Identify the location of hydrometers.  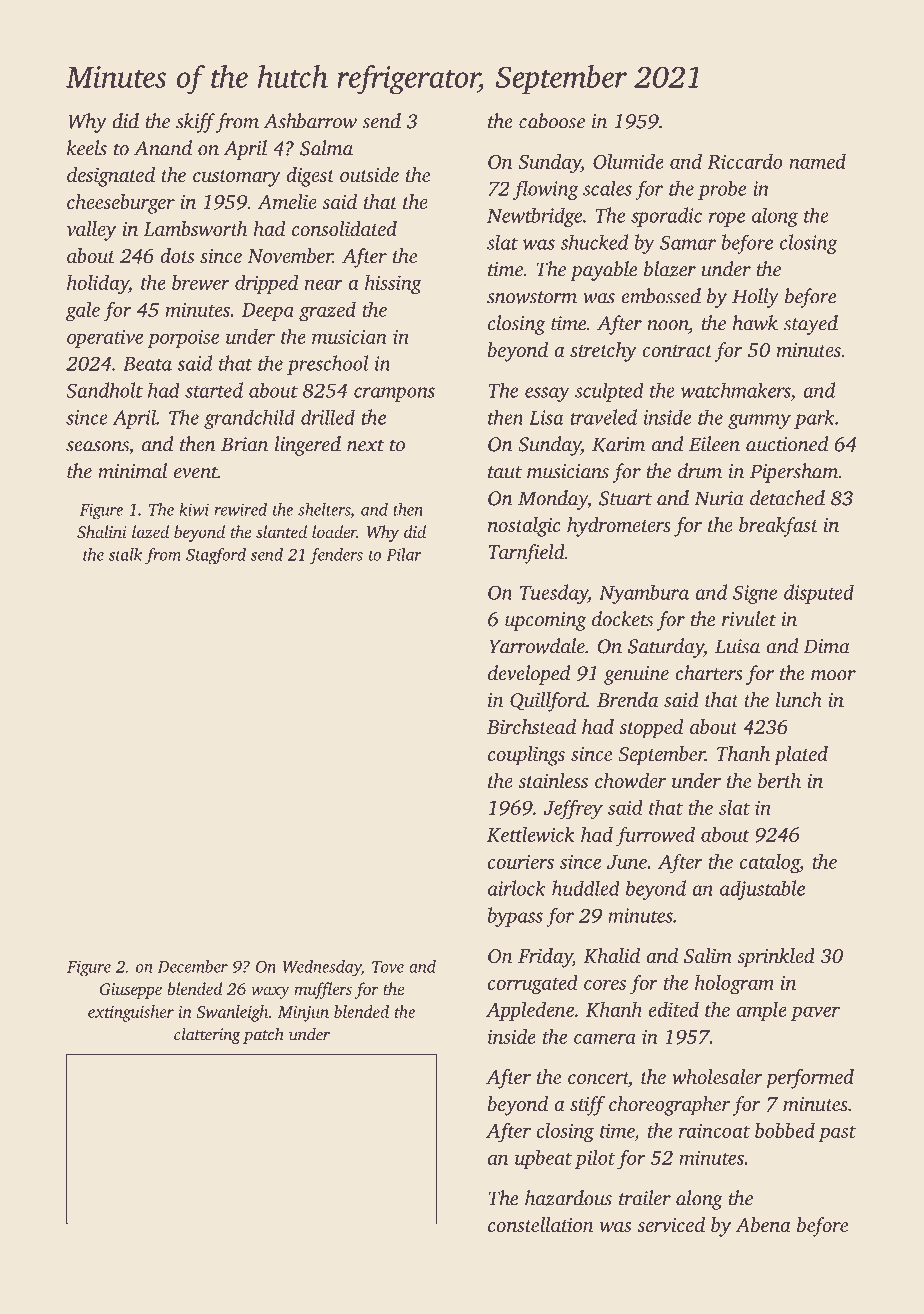
(619, 527).
